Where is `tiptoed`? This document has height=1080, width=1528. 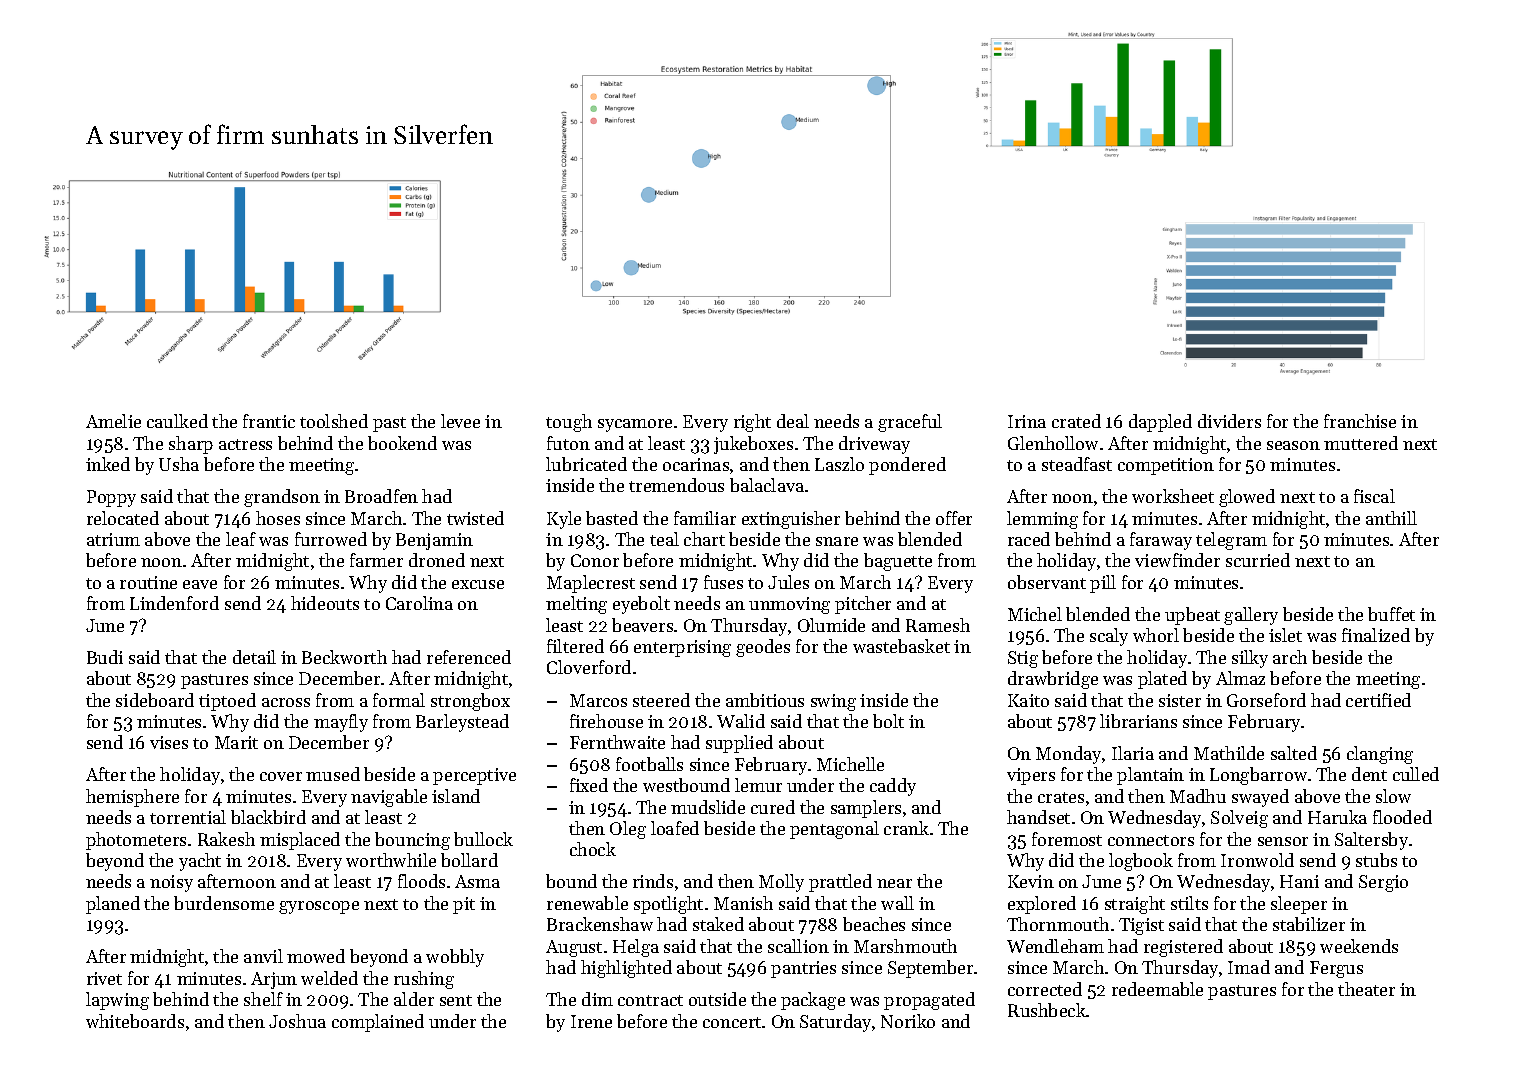
tiptoed is located at coordinates (227, 702).
